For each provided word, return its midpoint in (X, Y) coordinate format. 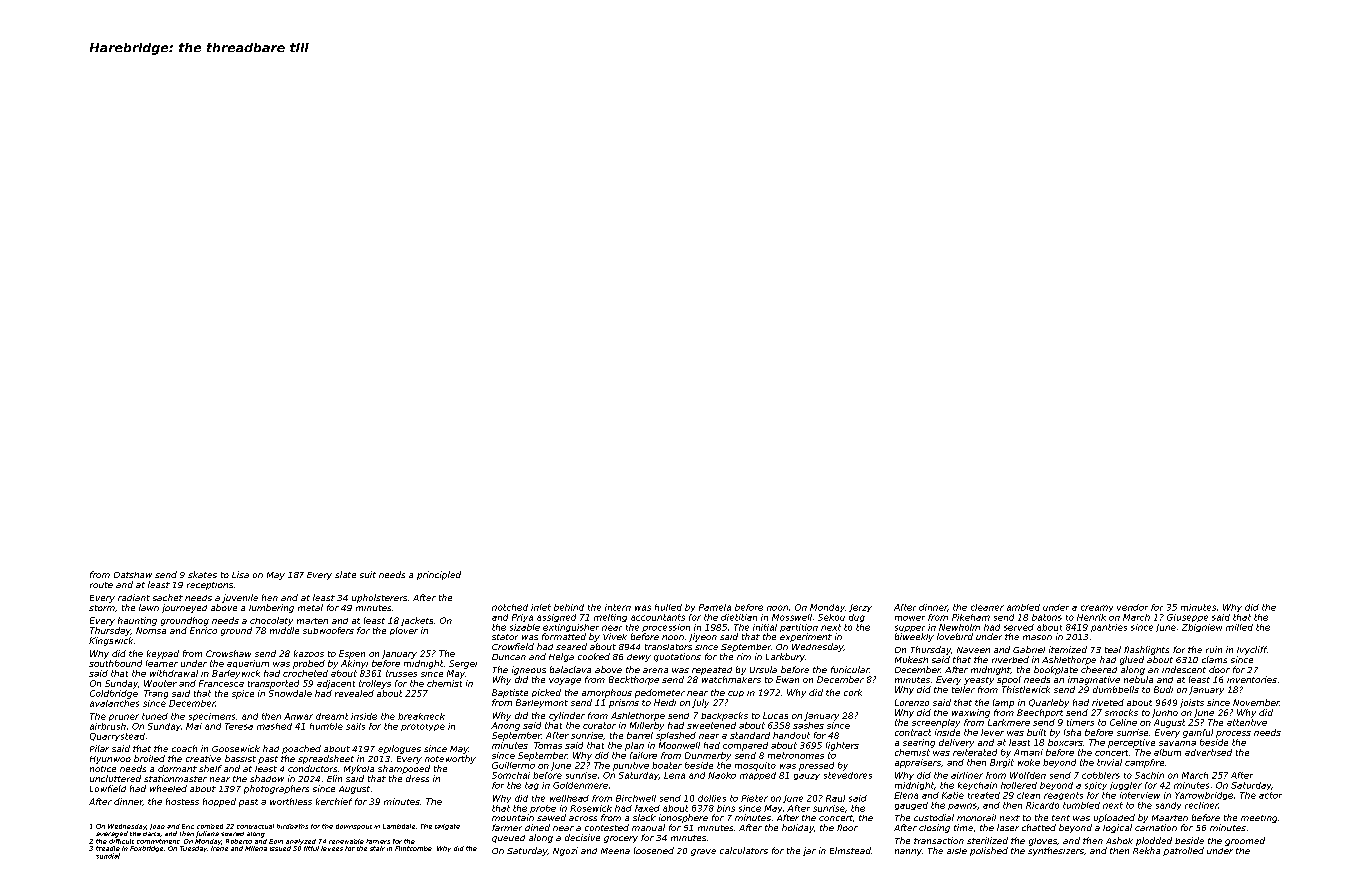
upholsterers (379, 598)
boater (667, 765)
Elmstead (850, 850)
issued (280, 848)
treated (984, 795)
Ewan (787, 679)
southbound (115, 663)
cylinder (567, 716)
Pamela (715, 607)
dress (417, 778)
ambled (1023, 607)
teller (963, 689)
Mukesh (911, 659)
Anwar (298, 716)
